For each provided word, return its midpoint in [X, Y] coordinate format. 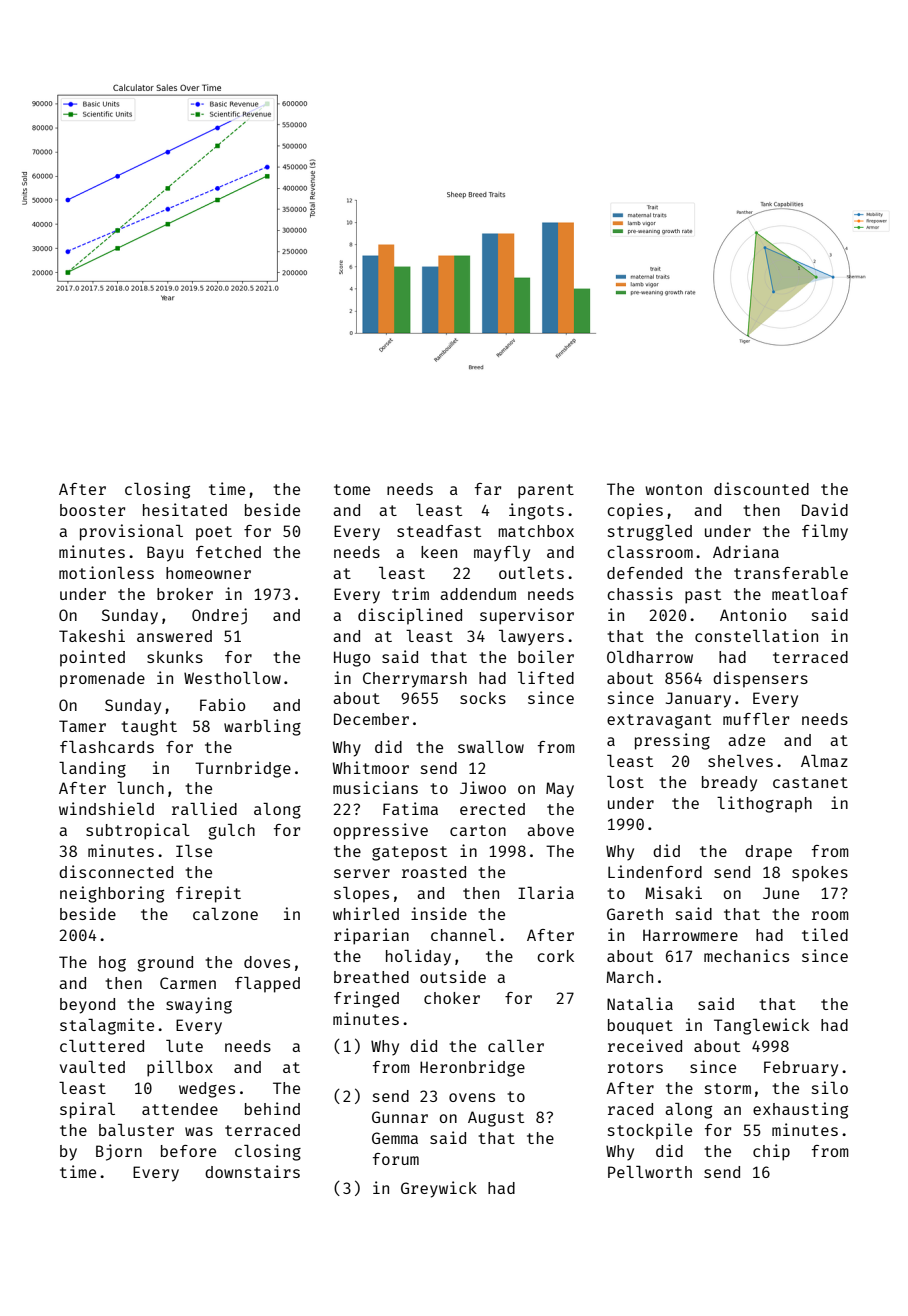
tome [352, 489]
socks [483, 698]
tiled [825, 934]
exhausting [800, 1110]
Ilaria [546, 892]
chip [771, 1152]
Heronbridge [472, 1068]
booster [92, 510]
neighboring [112, 894]
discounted [761, 488]
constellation [756, 635]
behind [272, 1108]
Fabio [222, 704]
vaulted [92, 1067]
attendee [180, 1109]
